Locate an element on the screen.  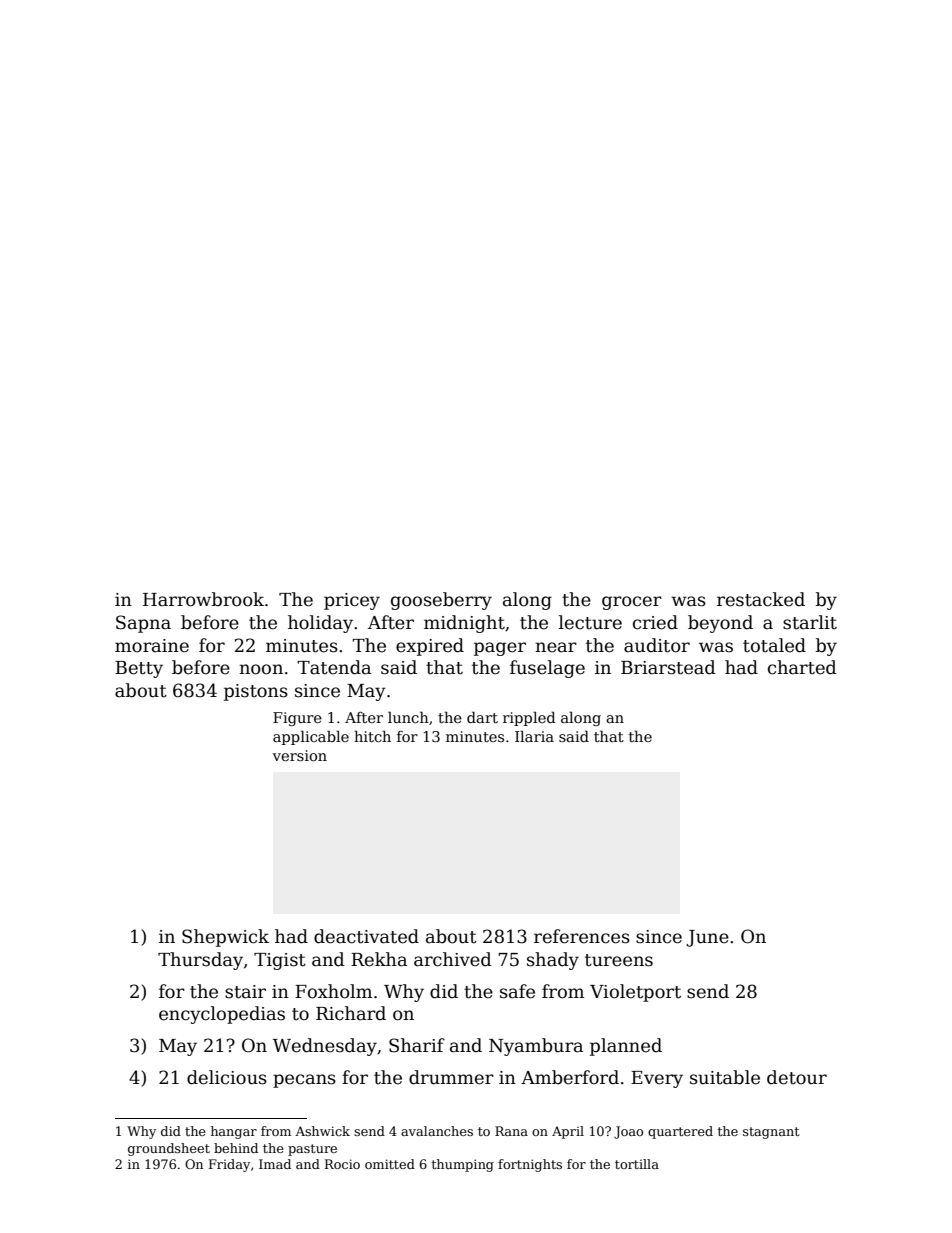
Harrowbrook is located at coordinates (203, 599).
